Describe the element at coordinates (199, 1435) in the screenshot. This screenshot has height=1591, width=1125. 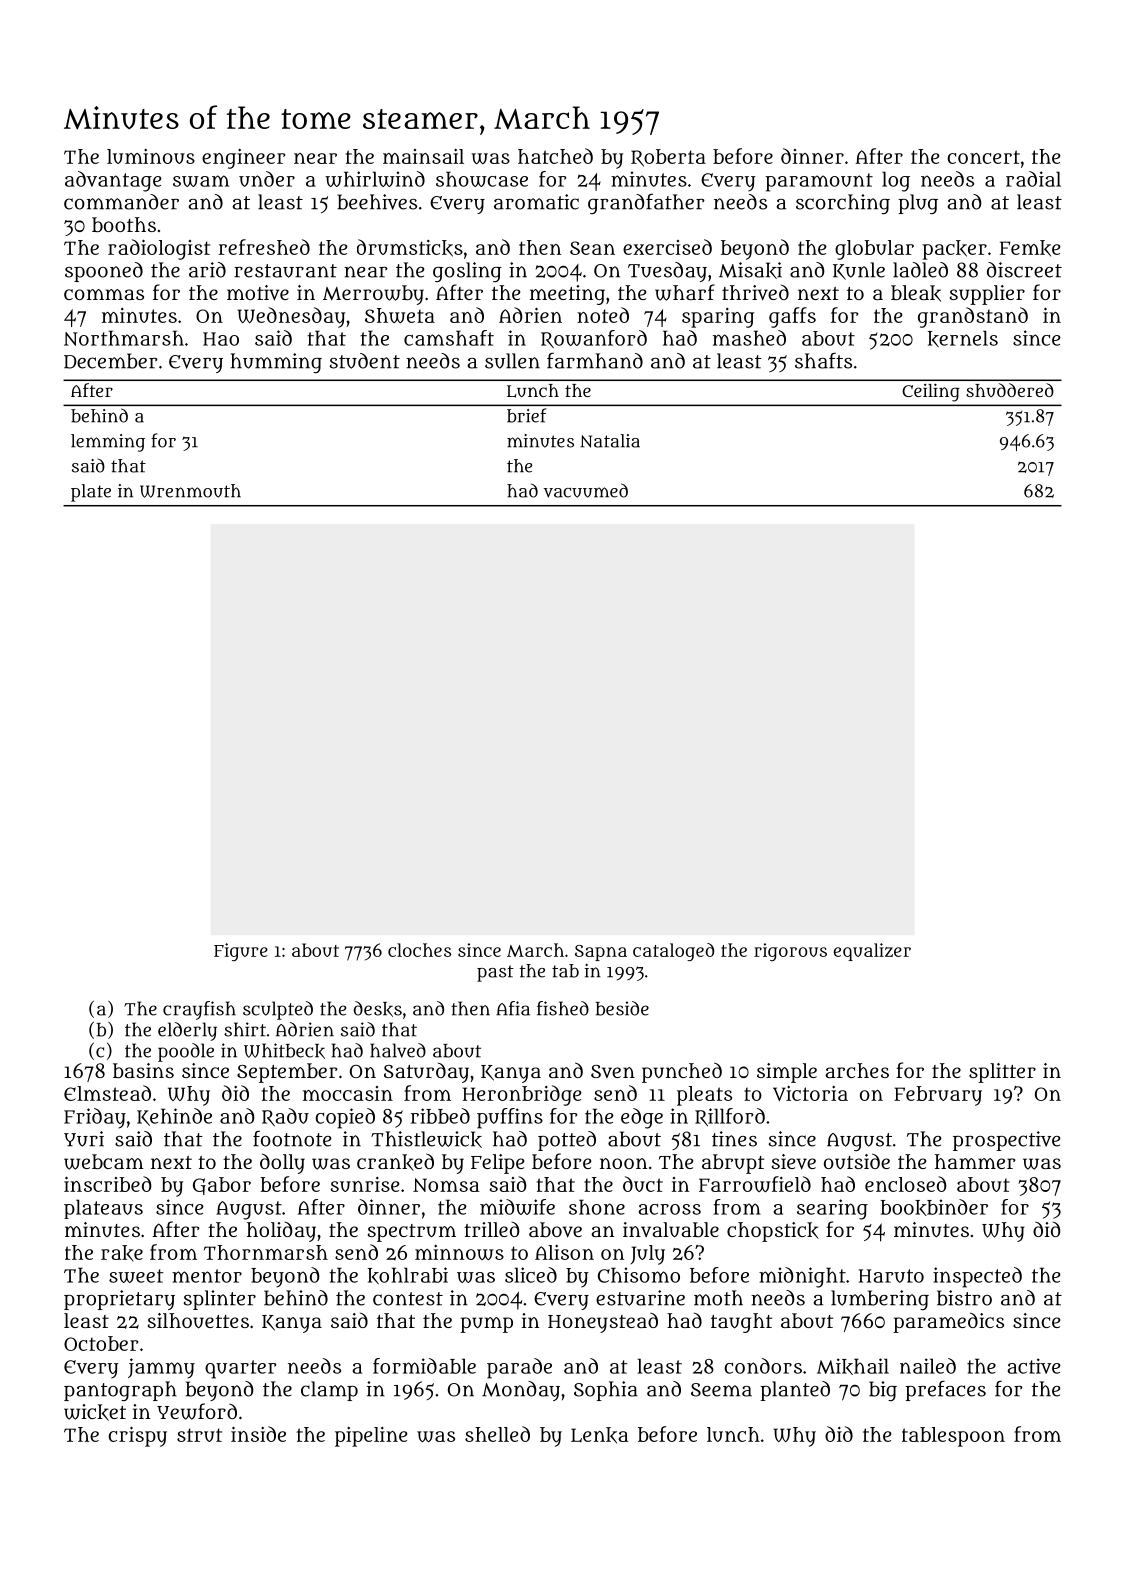
I see `strut` at that location.
